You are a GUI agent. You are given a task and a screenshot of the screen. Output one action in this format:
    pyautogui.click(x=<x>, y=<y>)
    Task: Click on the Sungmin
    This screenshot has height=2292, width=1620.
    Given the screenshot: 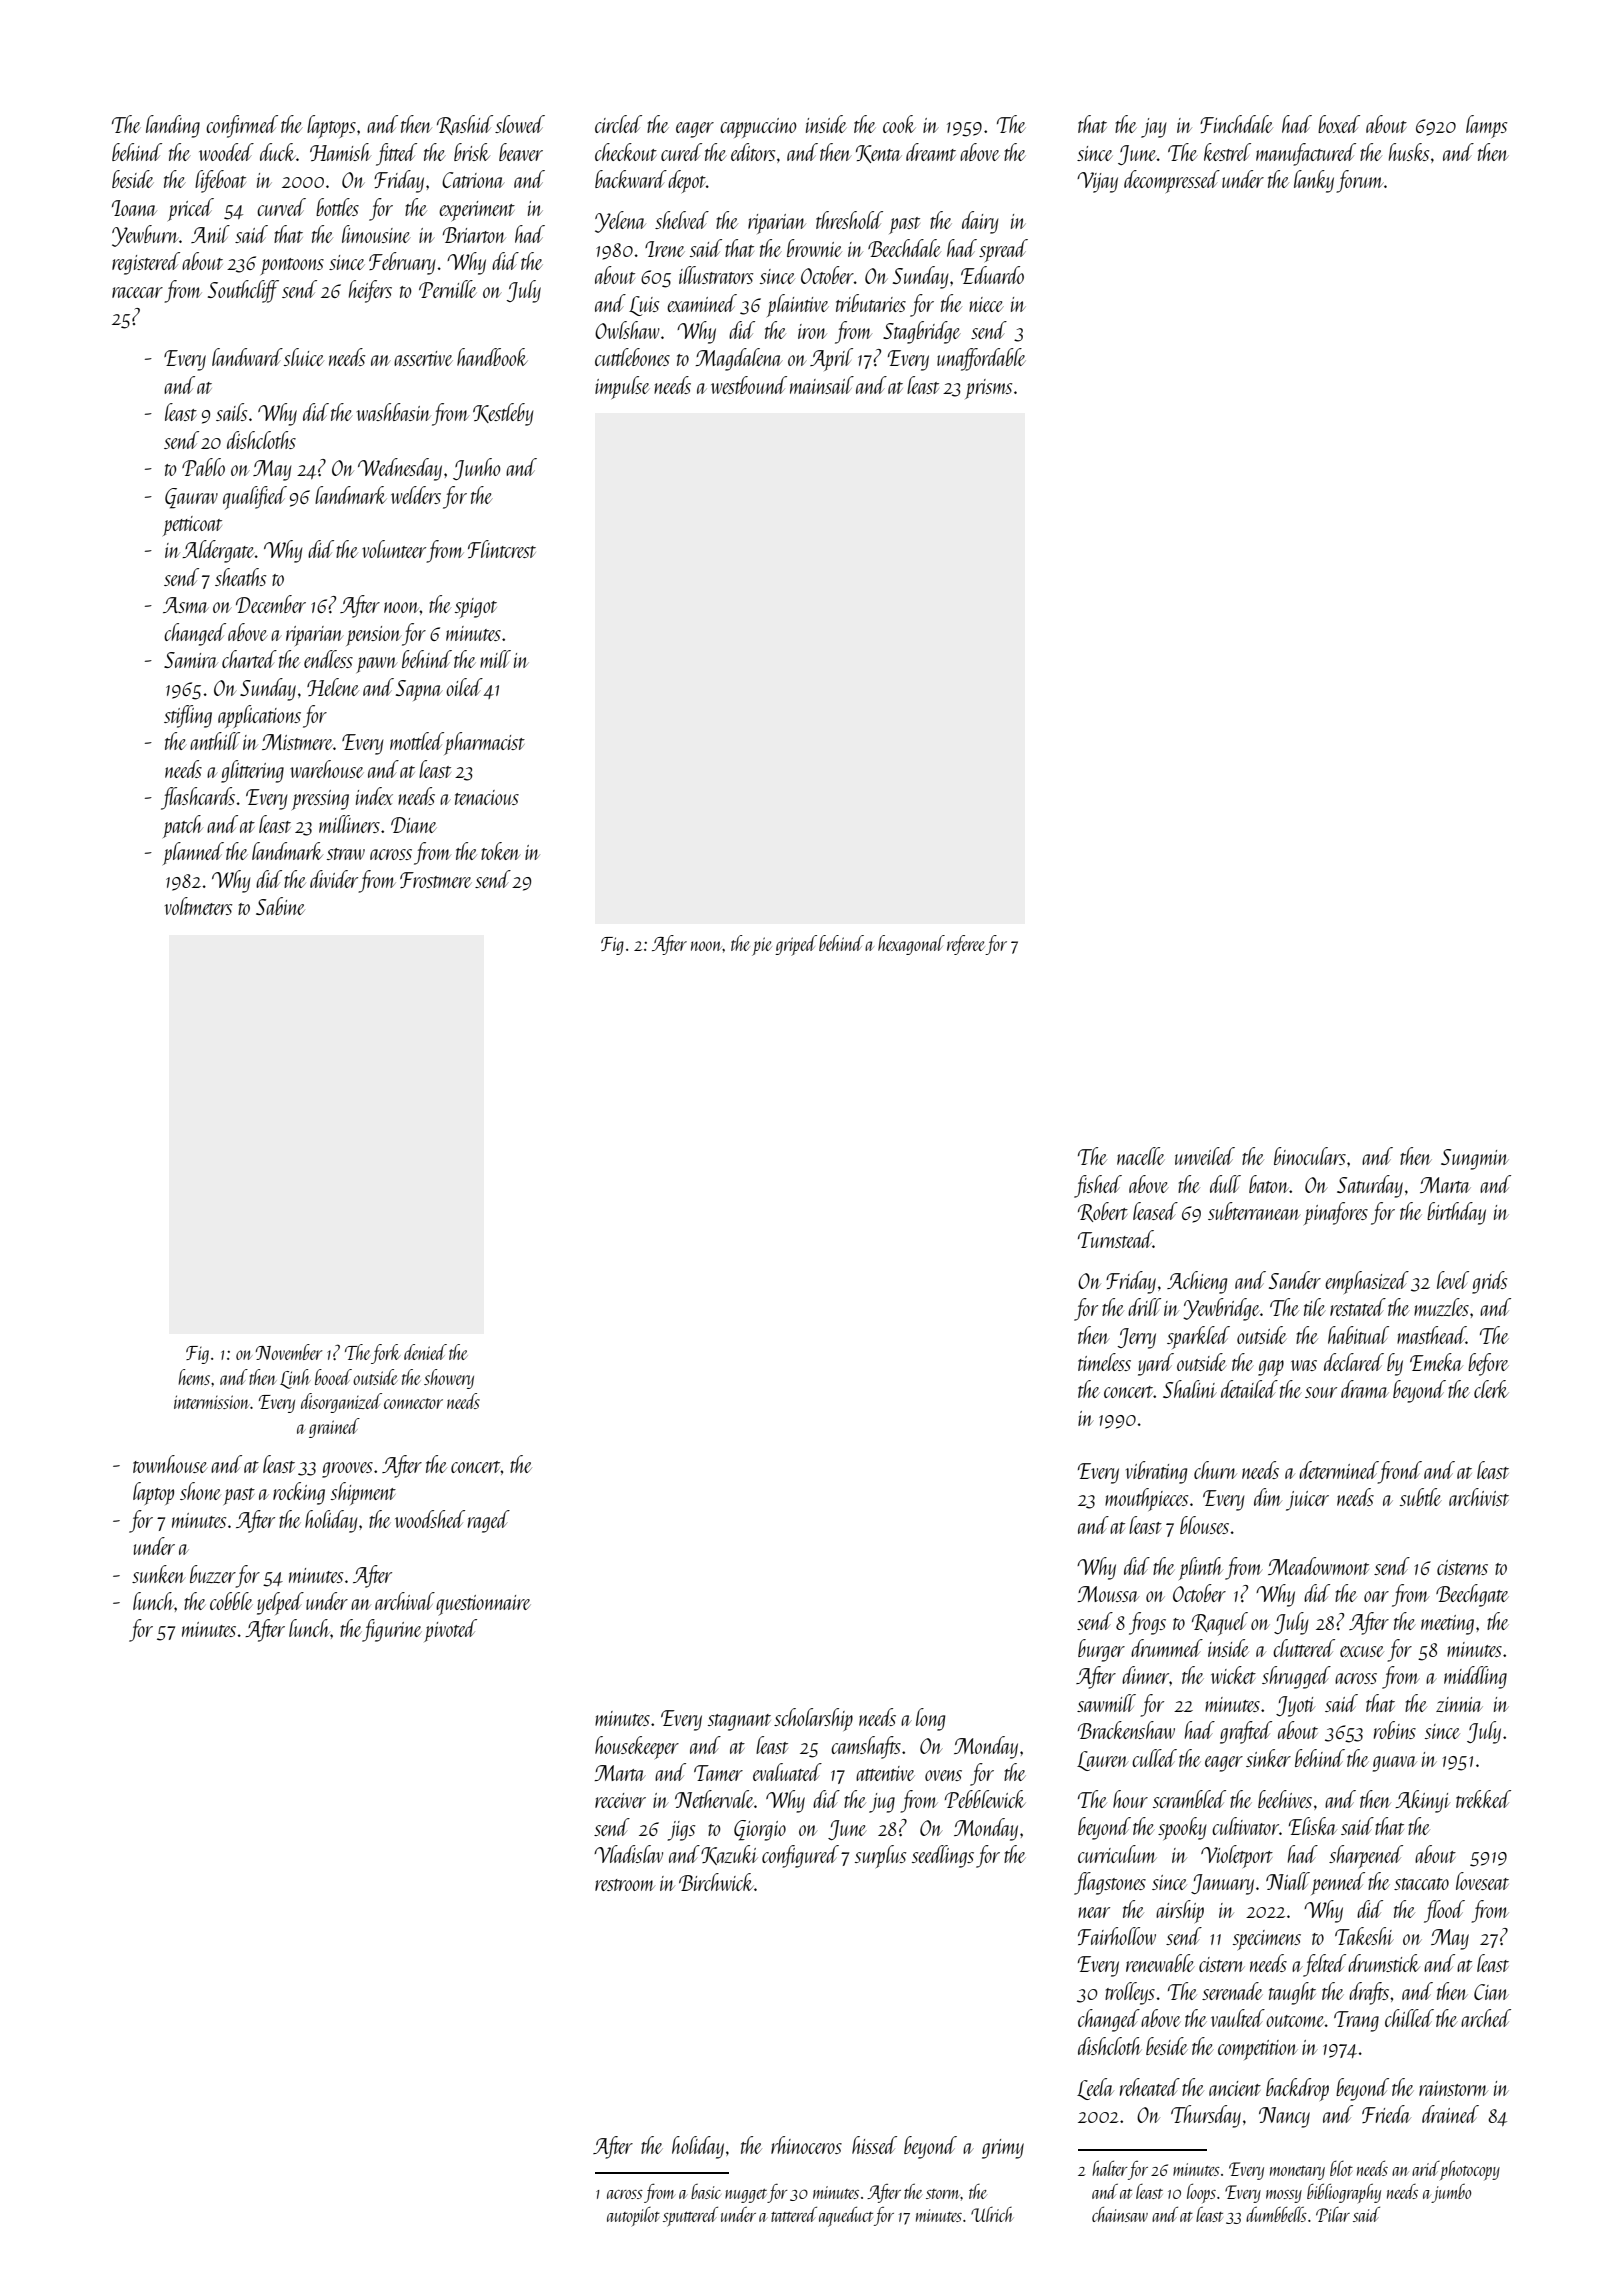 What is the action you would take?
    pyautogui.click(x=1475, y=1159)
